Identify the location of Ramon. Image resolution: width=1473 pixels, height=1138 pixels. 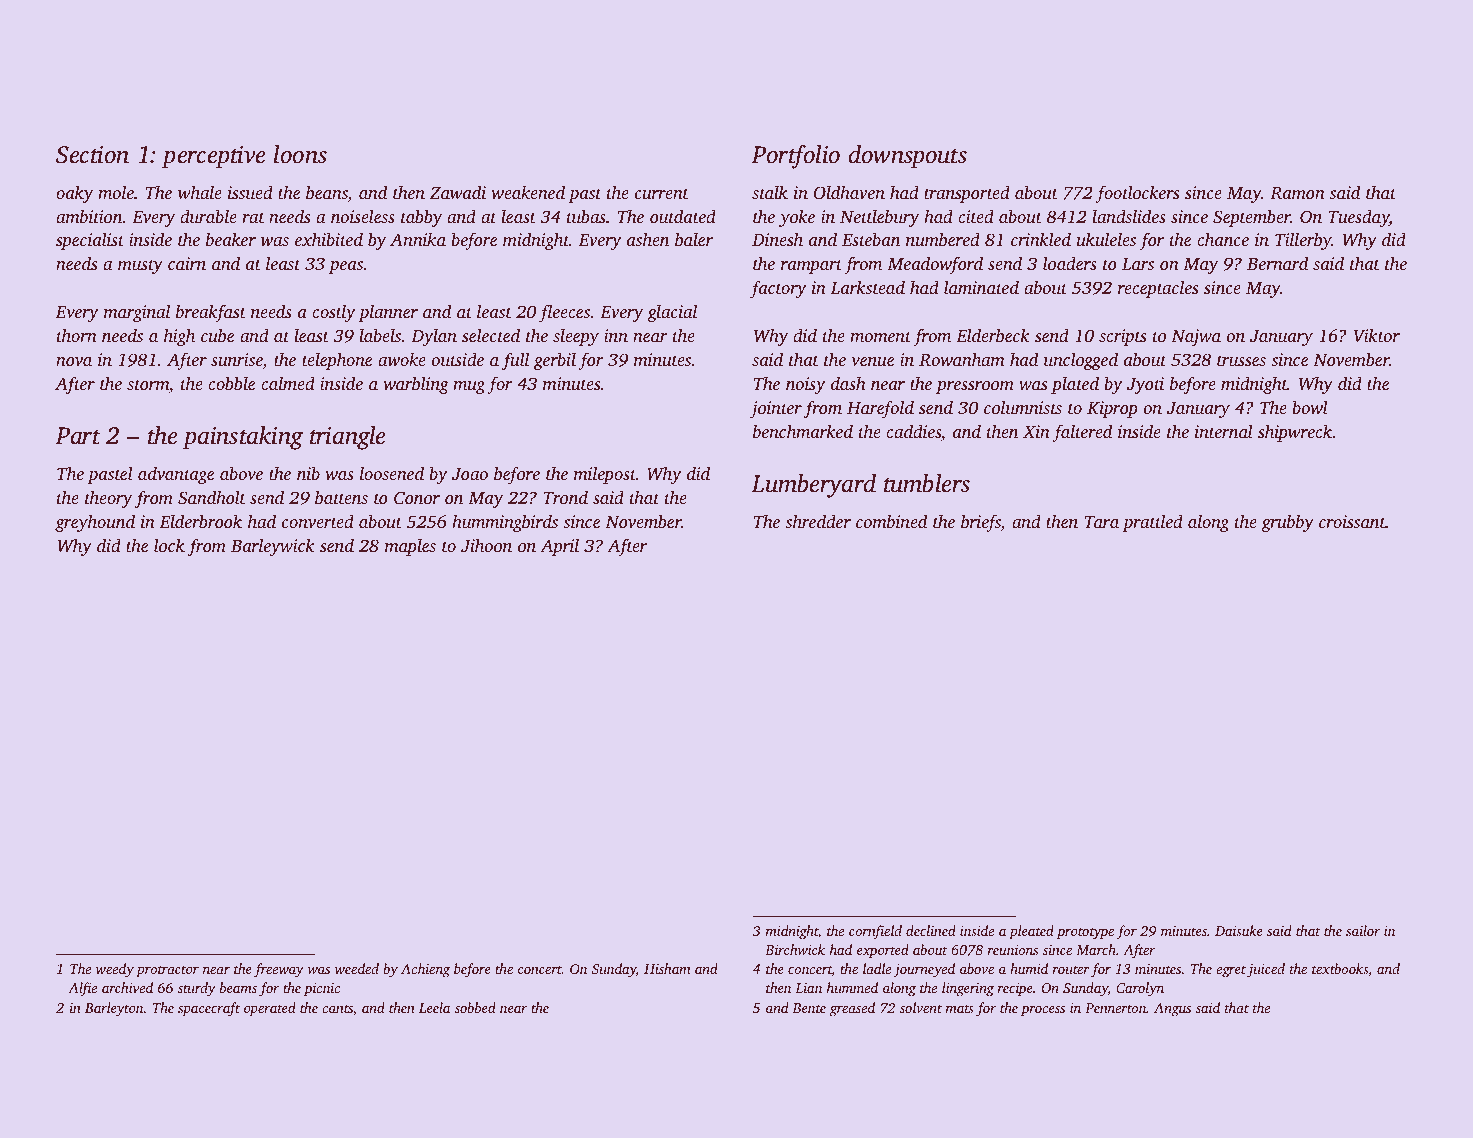
(1297, 193).
